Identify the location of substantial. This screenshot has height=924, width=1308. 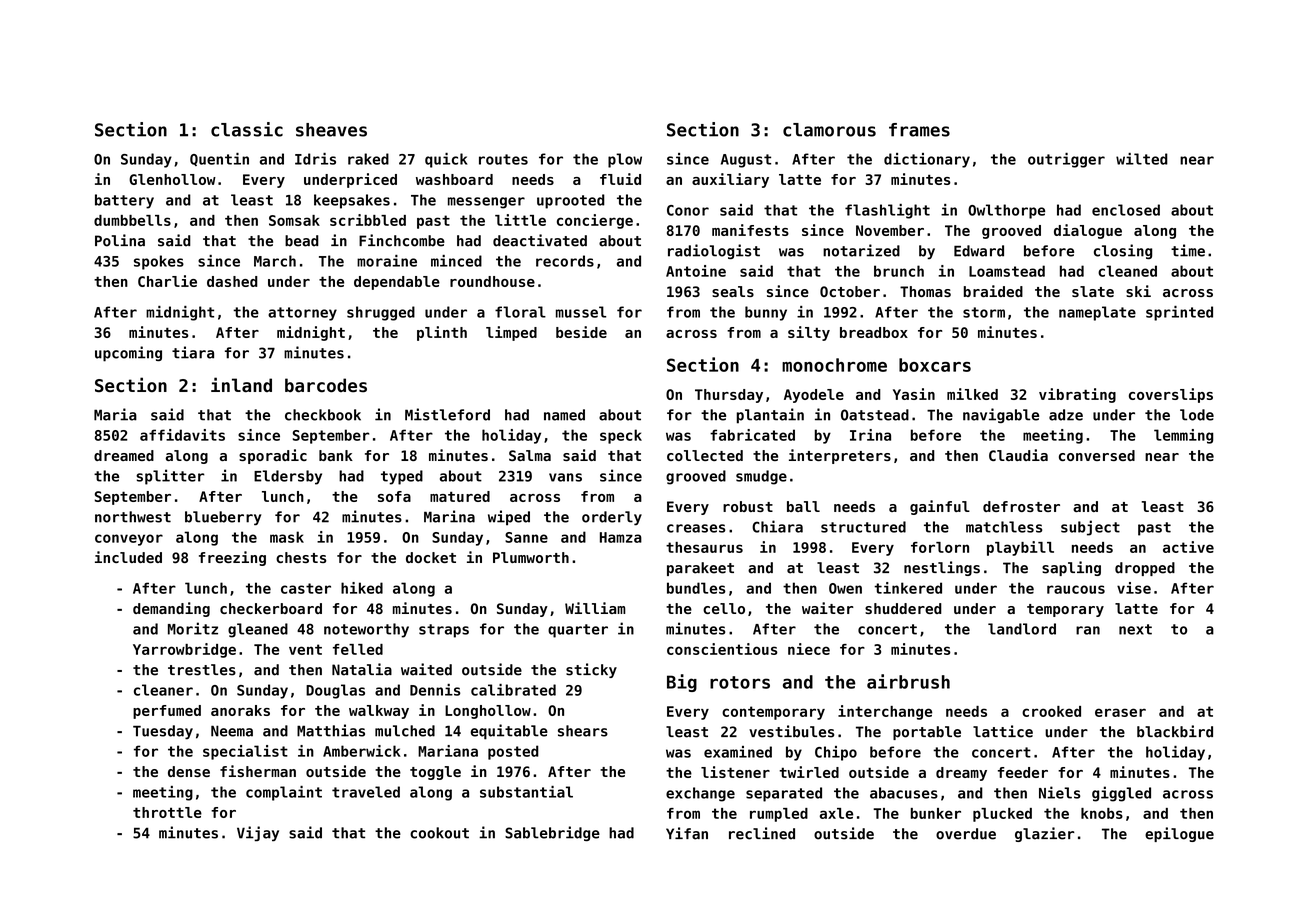
(526, 792).
